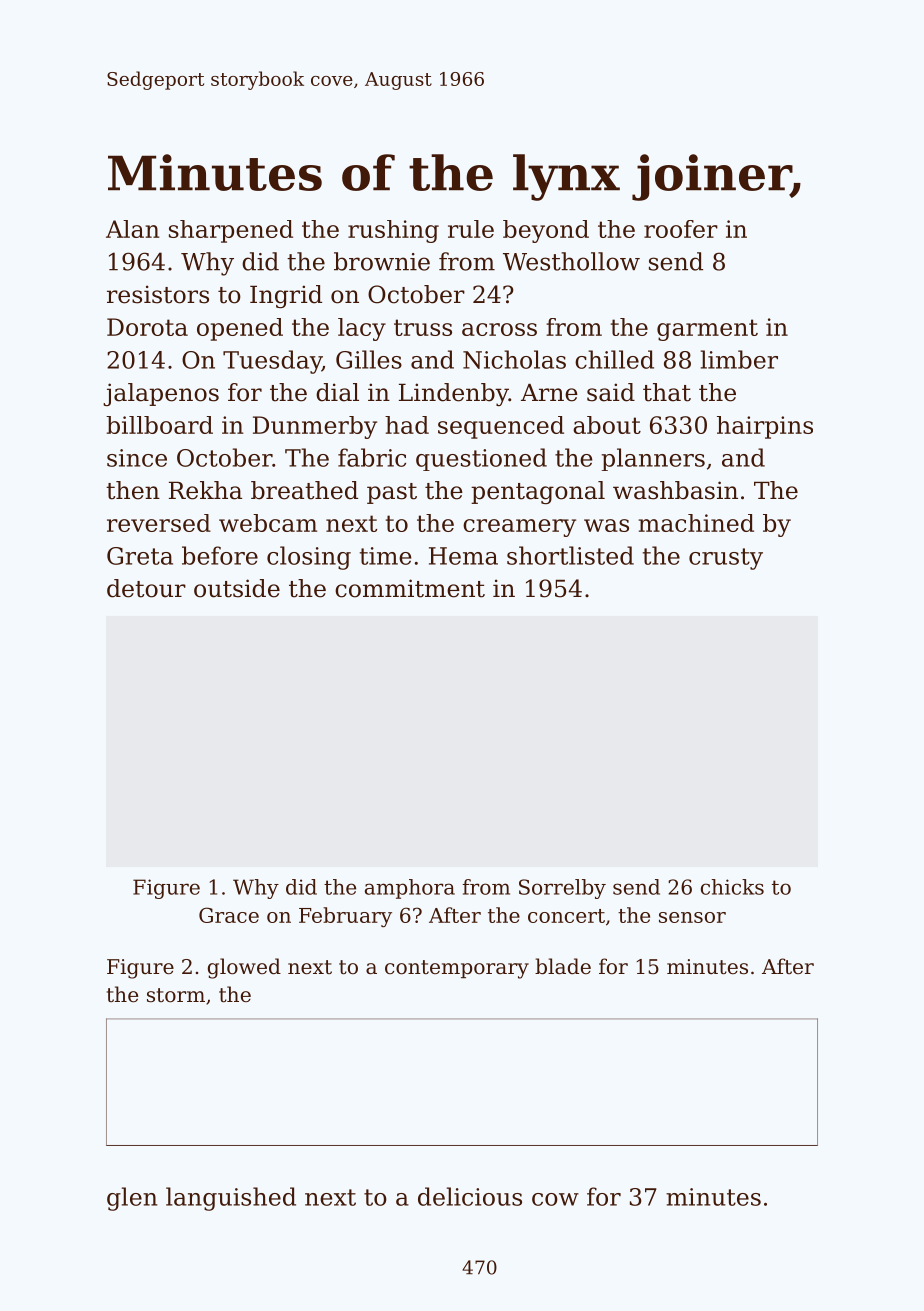  What do you see at coordinates (140, 556) in the page?
I see `Greta` at bounding box center [140, 556].
